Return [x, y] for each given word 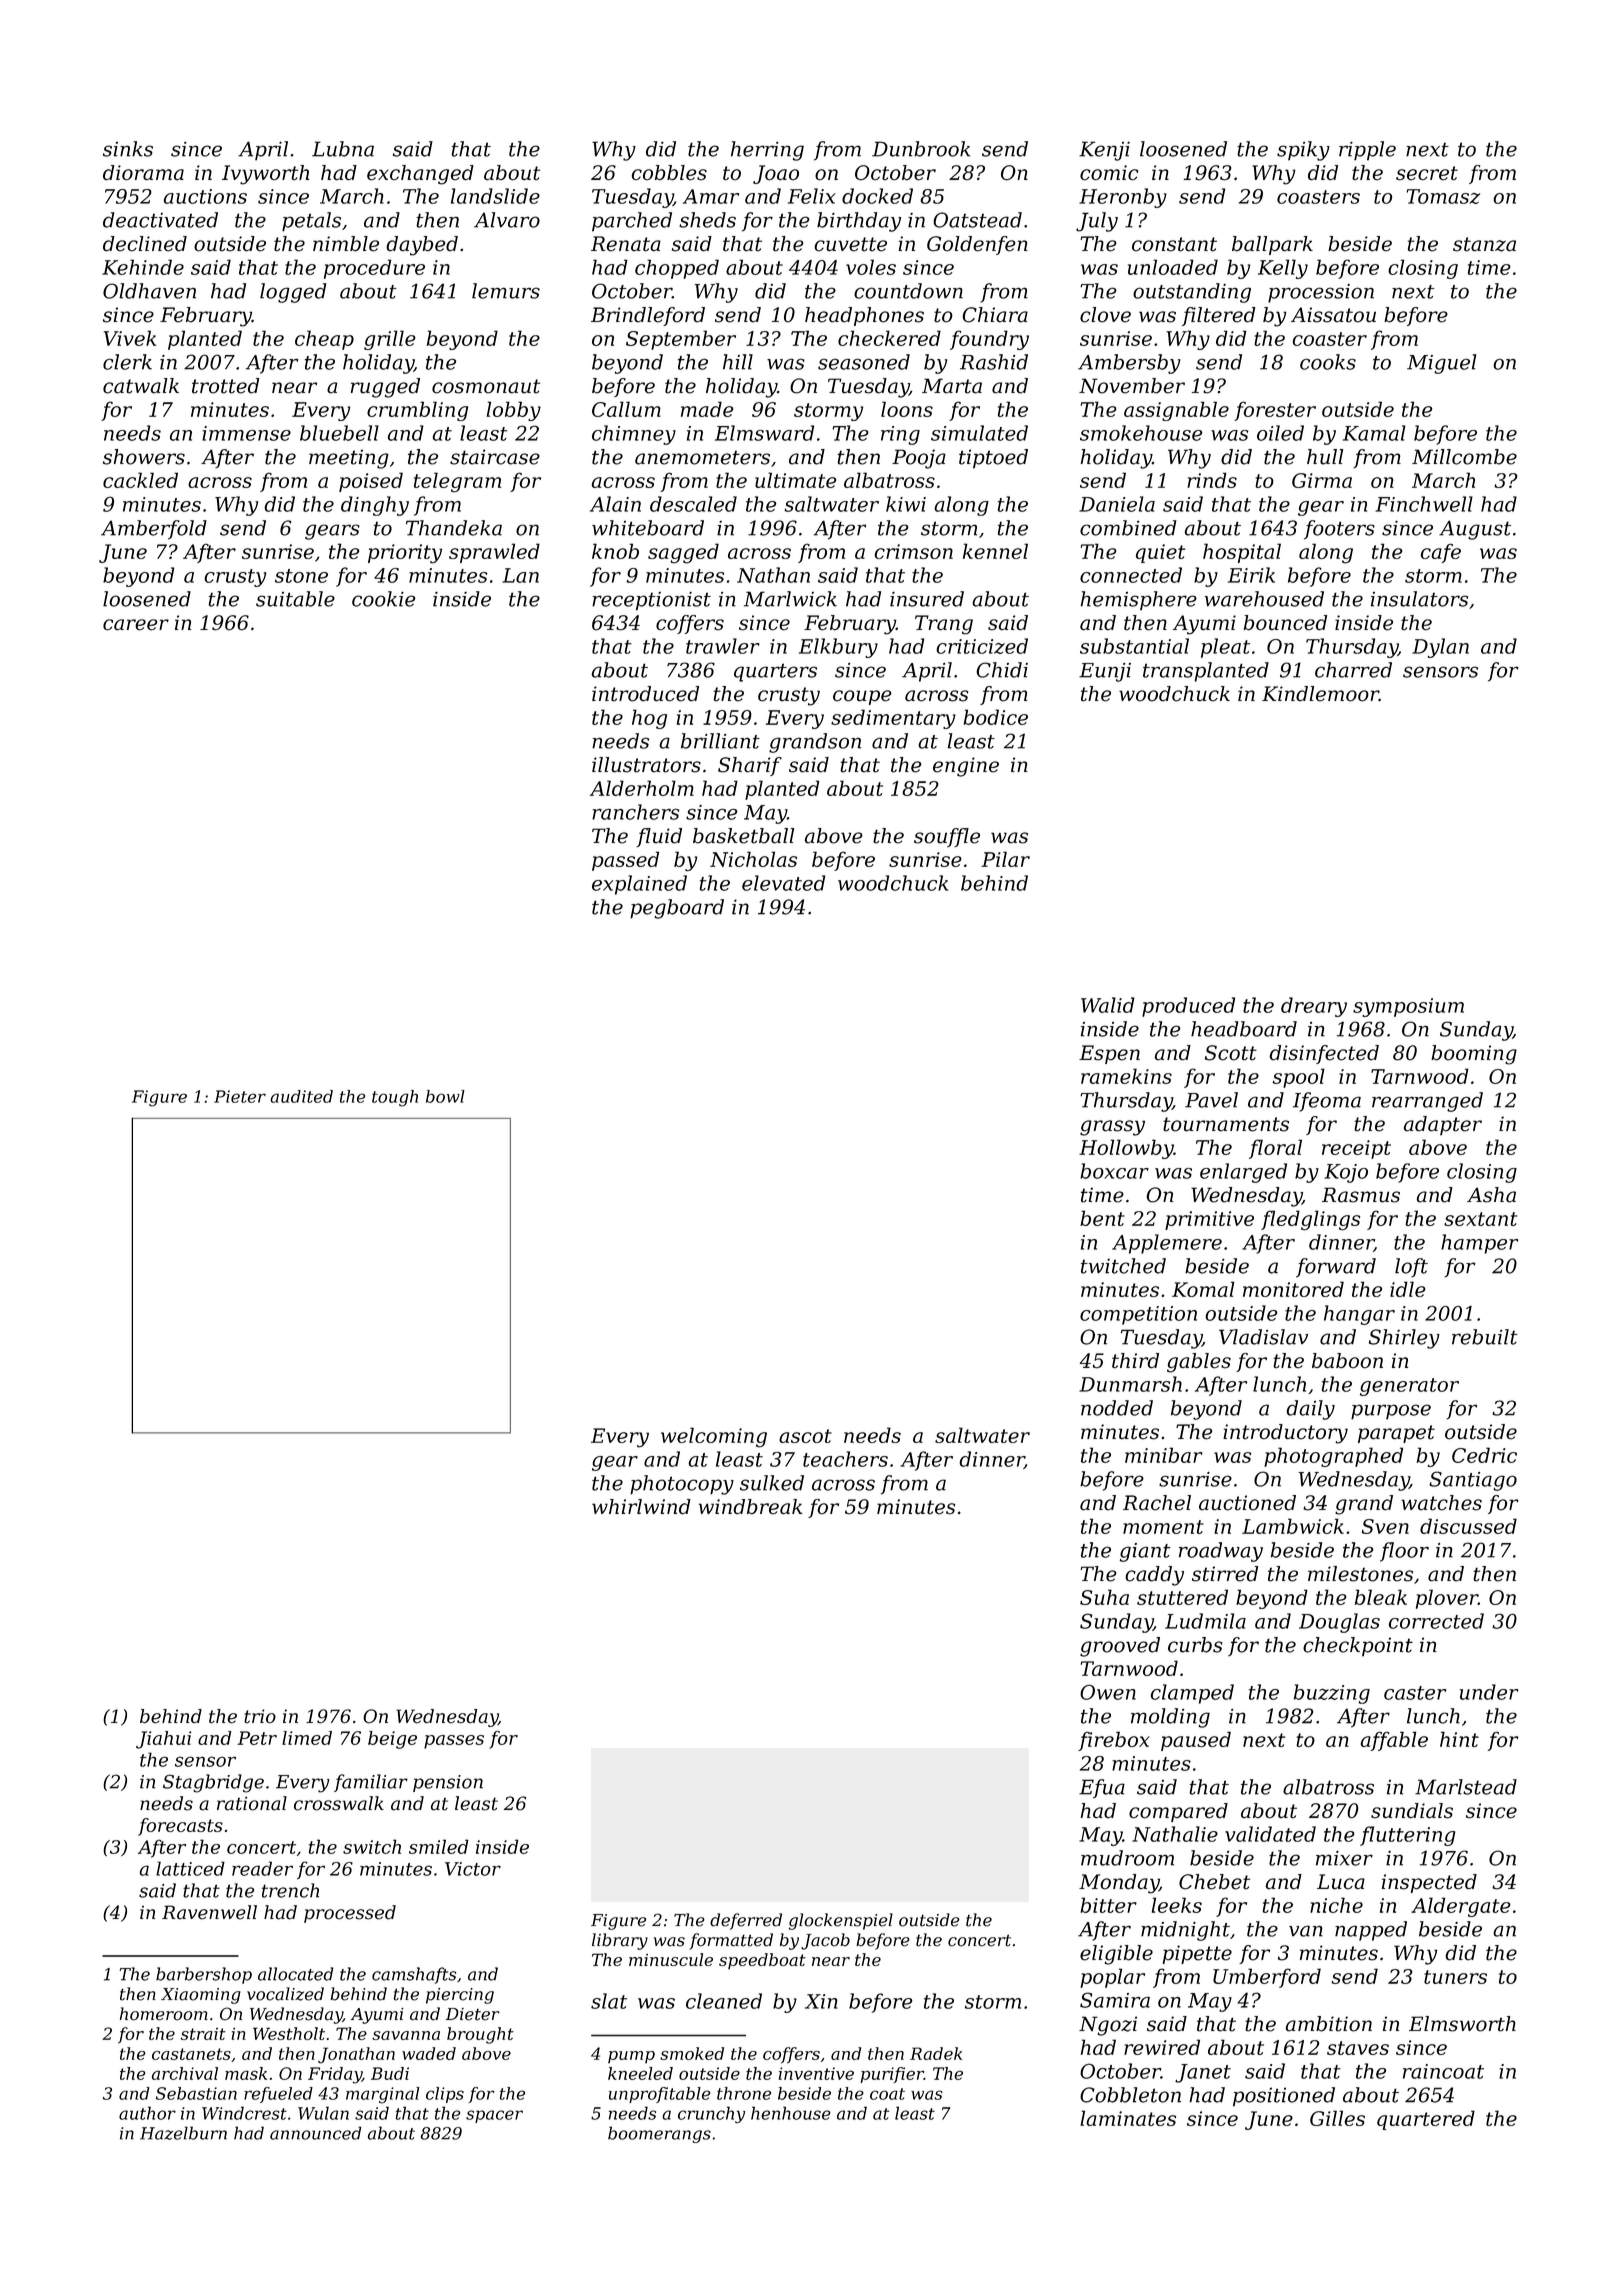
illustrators [646, 765]
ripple [1367, 151]
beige [392, 1740]
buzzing [1332, 1694]
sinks [128, 149]
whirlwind [641, 1507]
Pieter [240, 1096]
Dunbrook [921, 149]
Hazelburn [183, 2133]
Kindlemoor [1320, 694]
